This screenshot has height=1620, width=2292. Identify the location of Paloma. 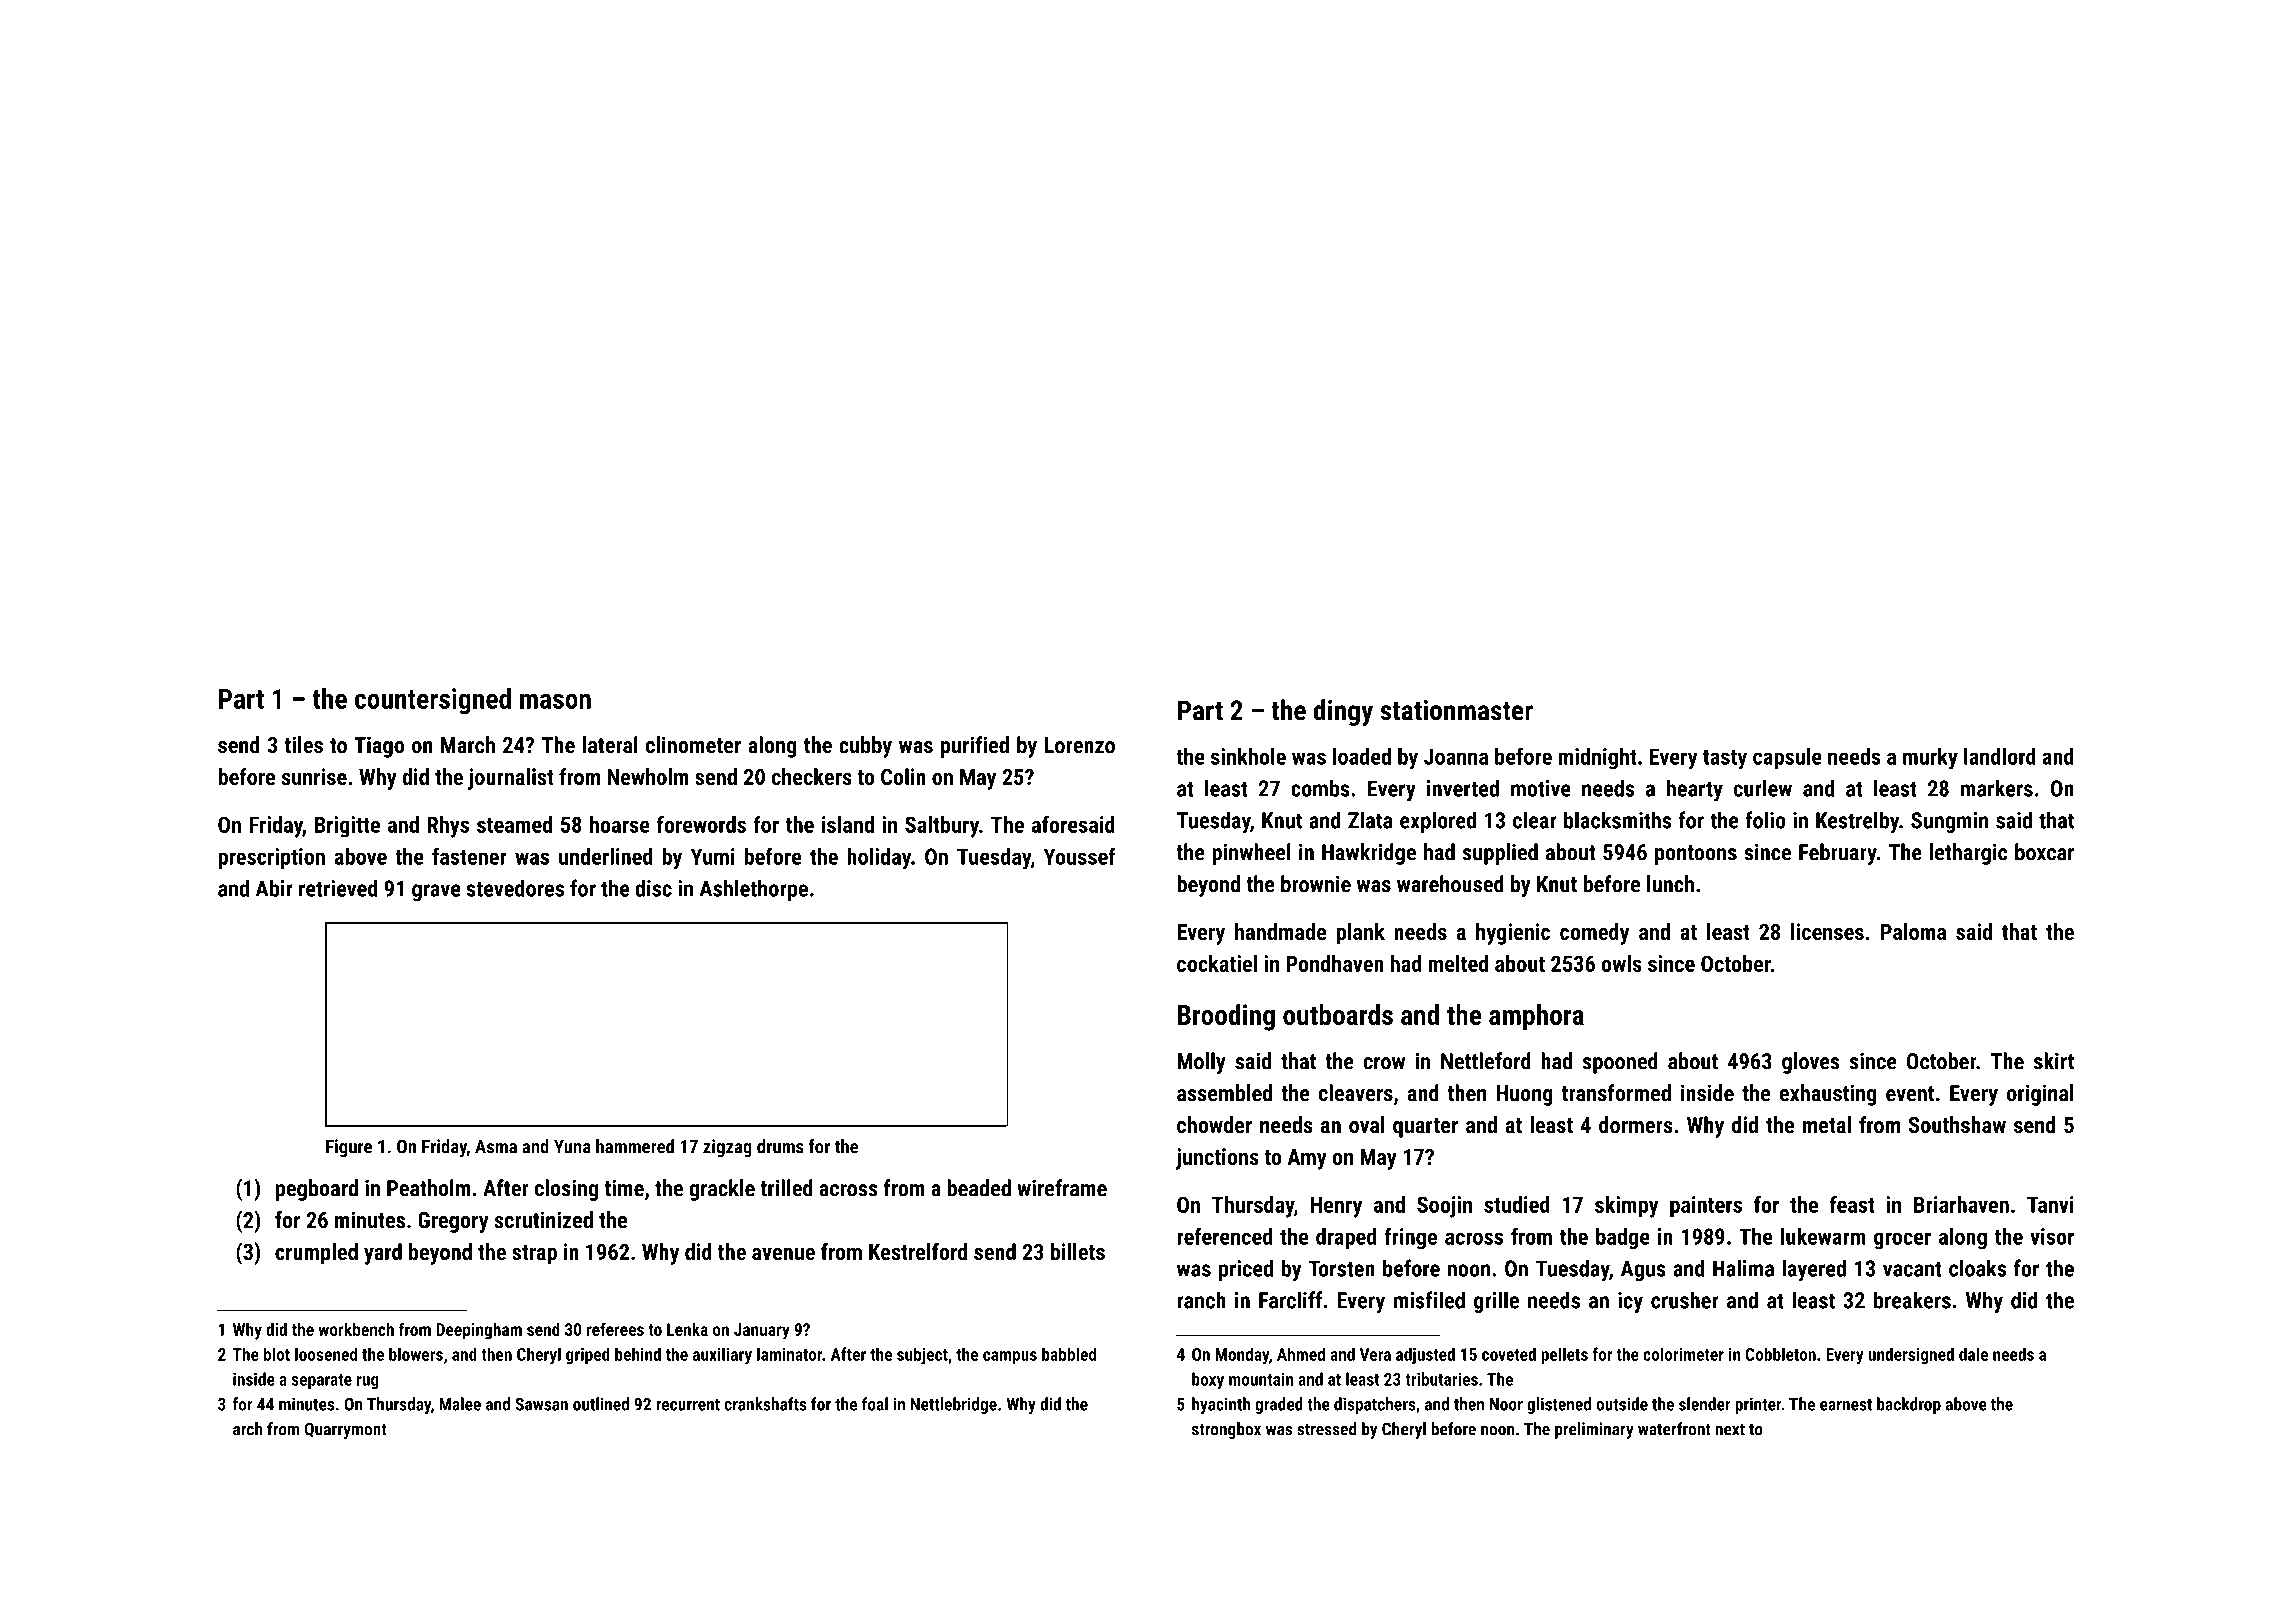
(1913, 931).
